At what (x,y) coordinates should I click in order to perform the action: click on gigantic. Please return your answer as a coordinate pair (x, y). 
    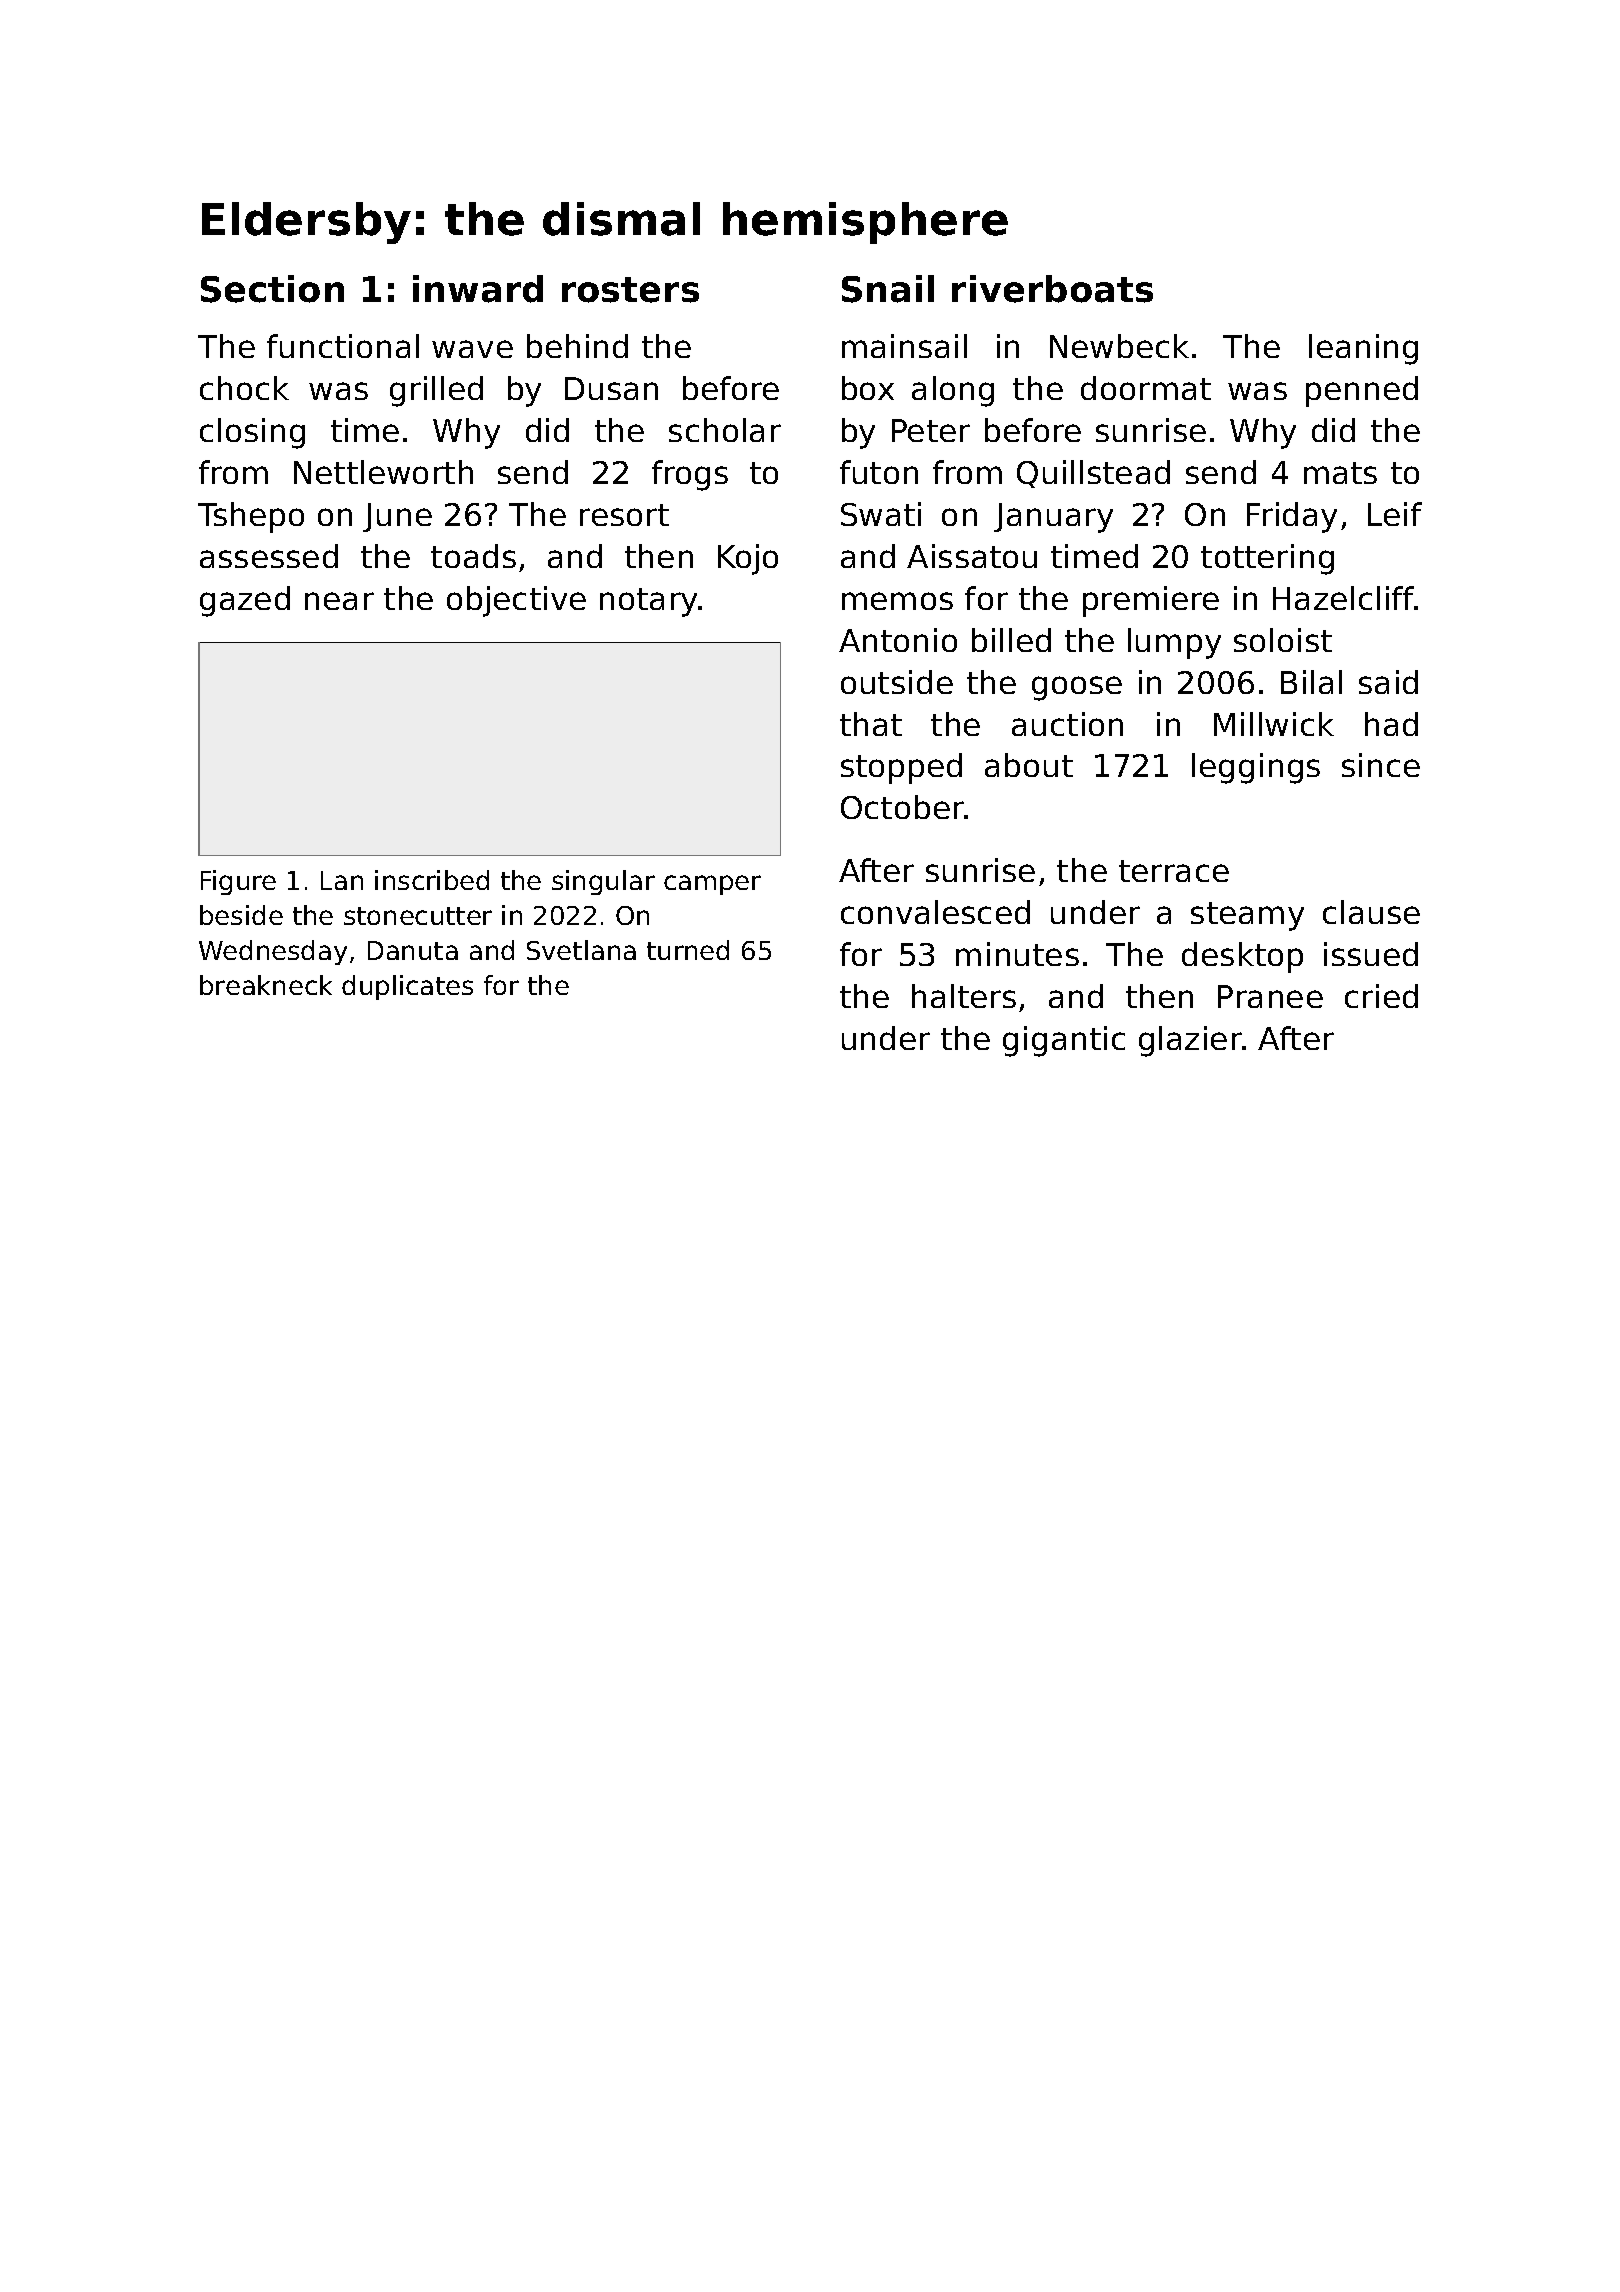
    Looking at the image, I should click on (1064, 1041).
